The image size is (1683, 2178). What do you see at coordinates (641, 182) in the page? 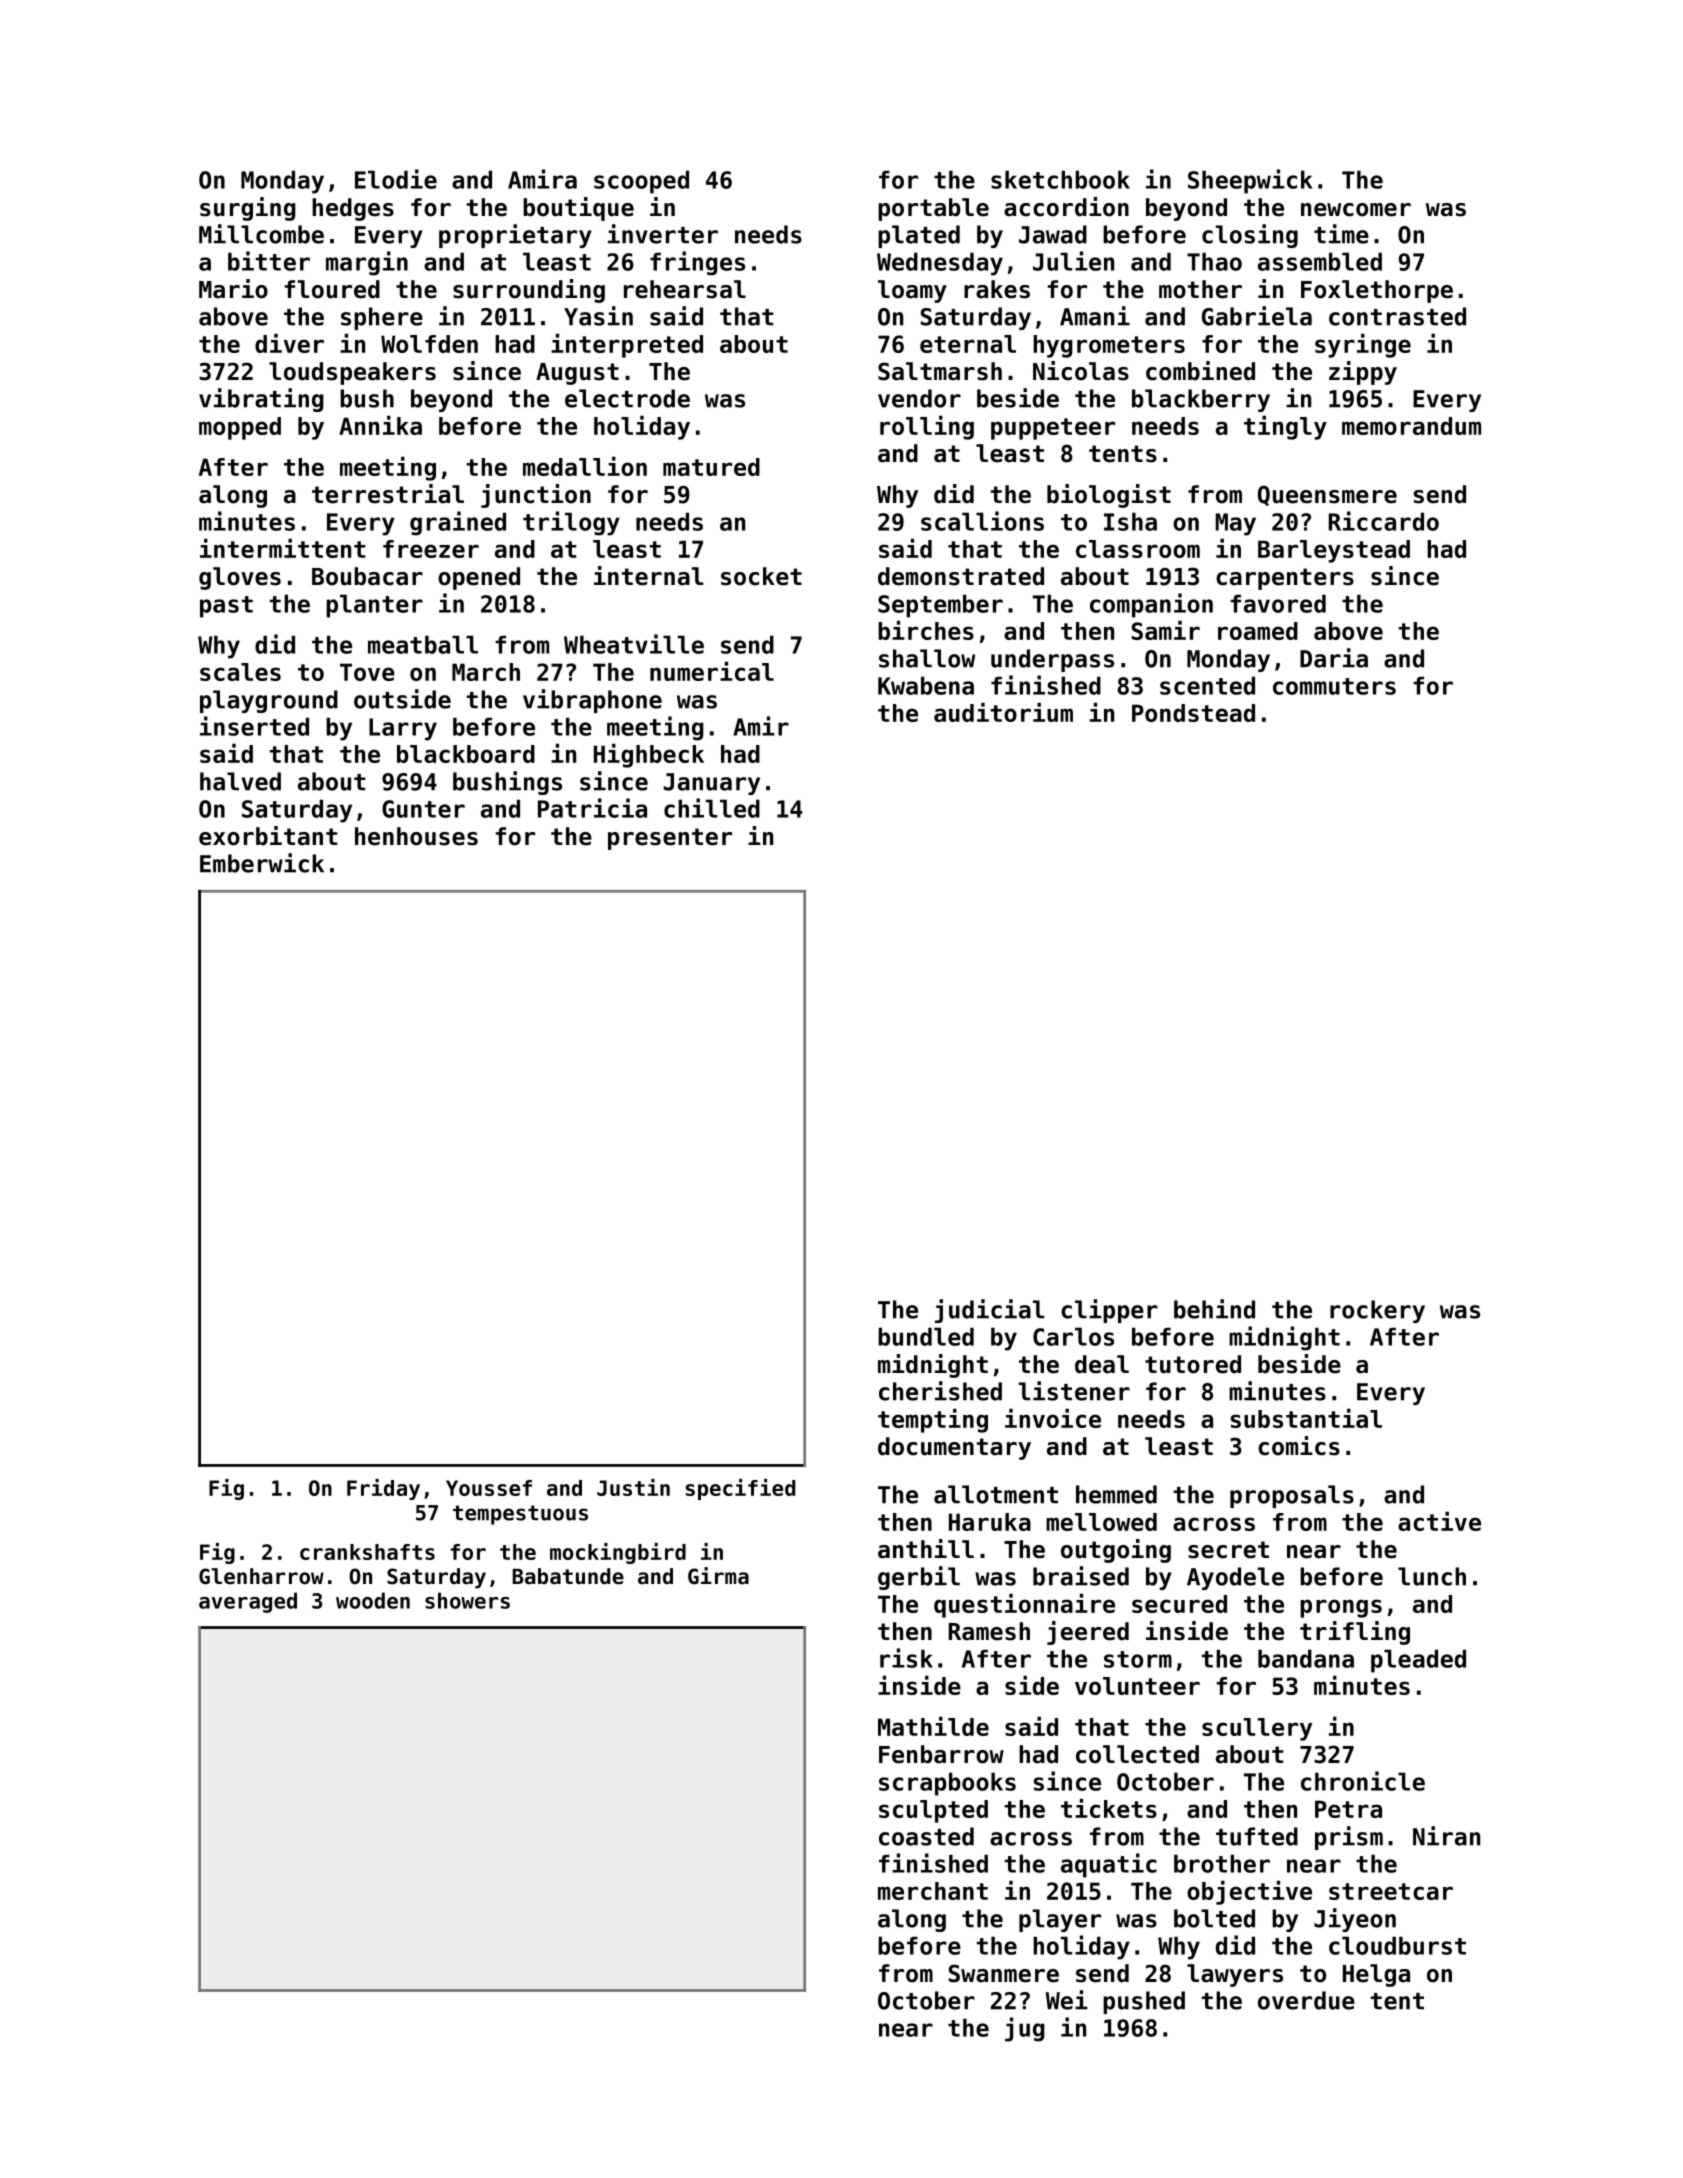
I see `scooped` at bounding box center [641, 182].
